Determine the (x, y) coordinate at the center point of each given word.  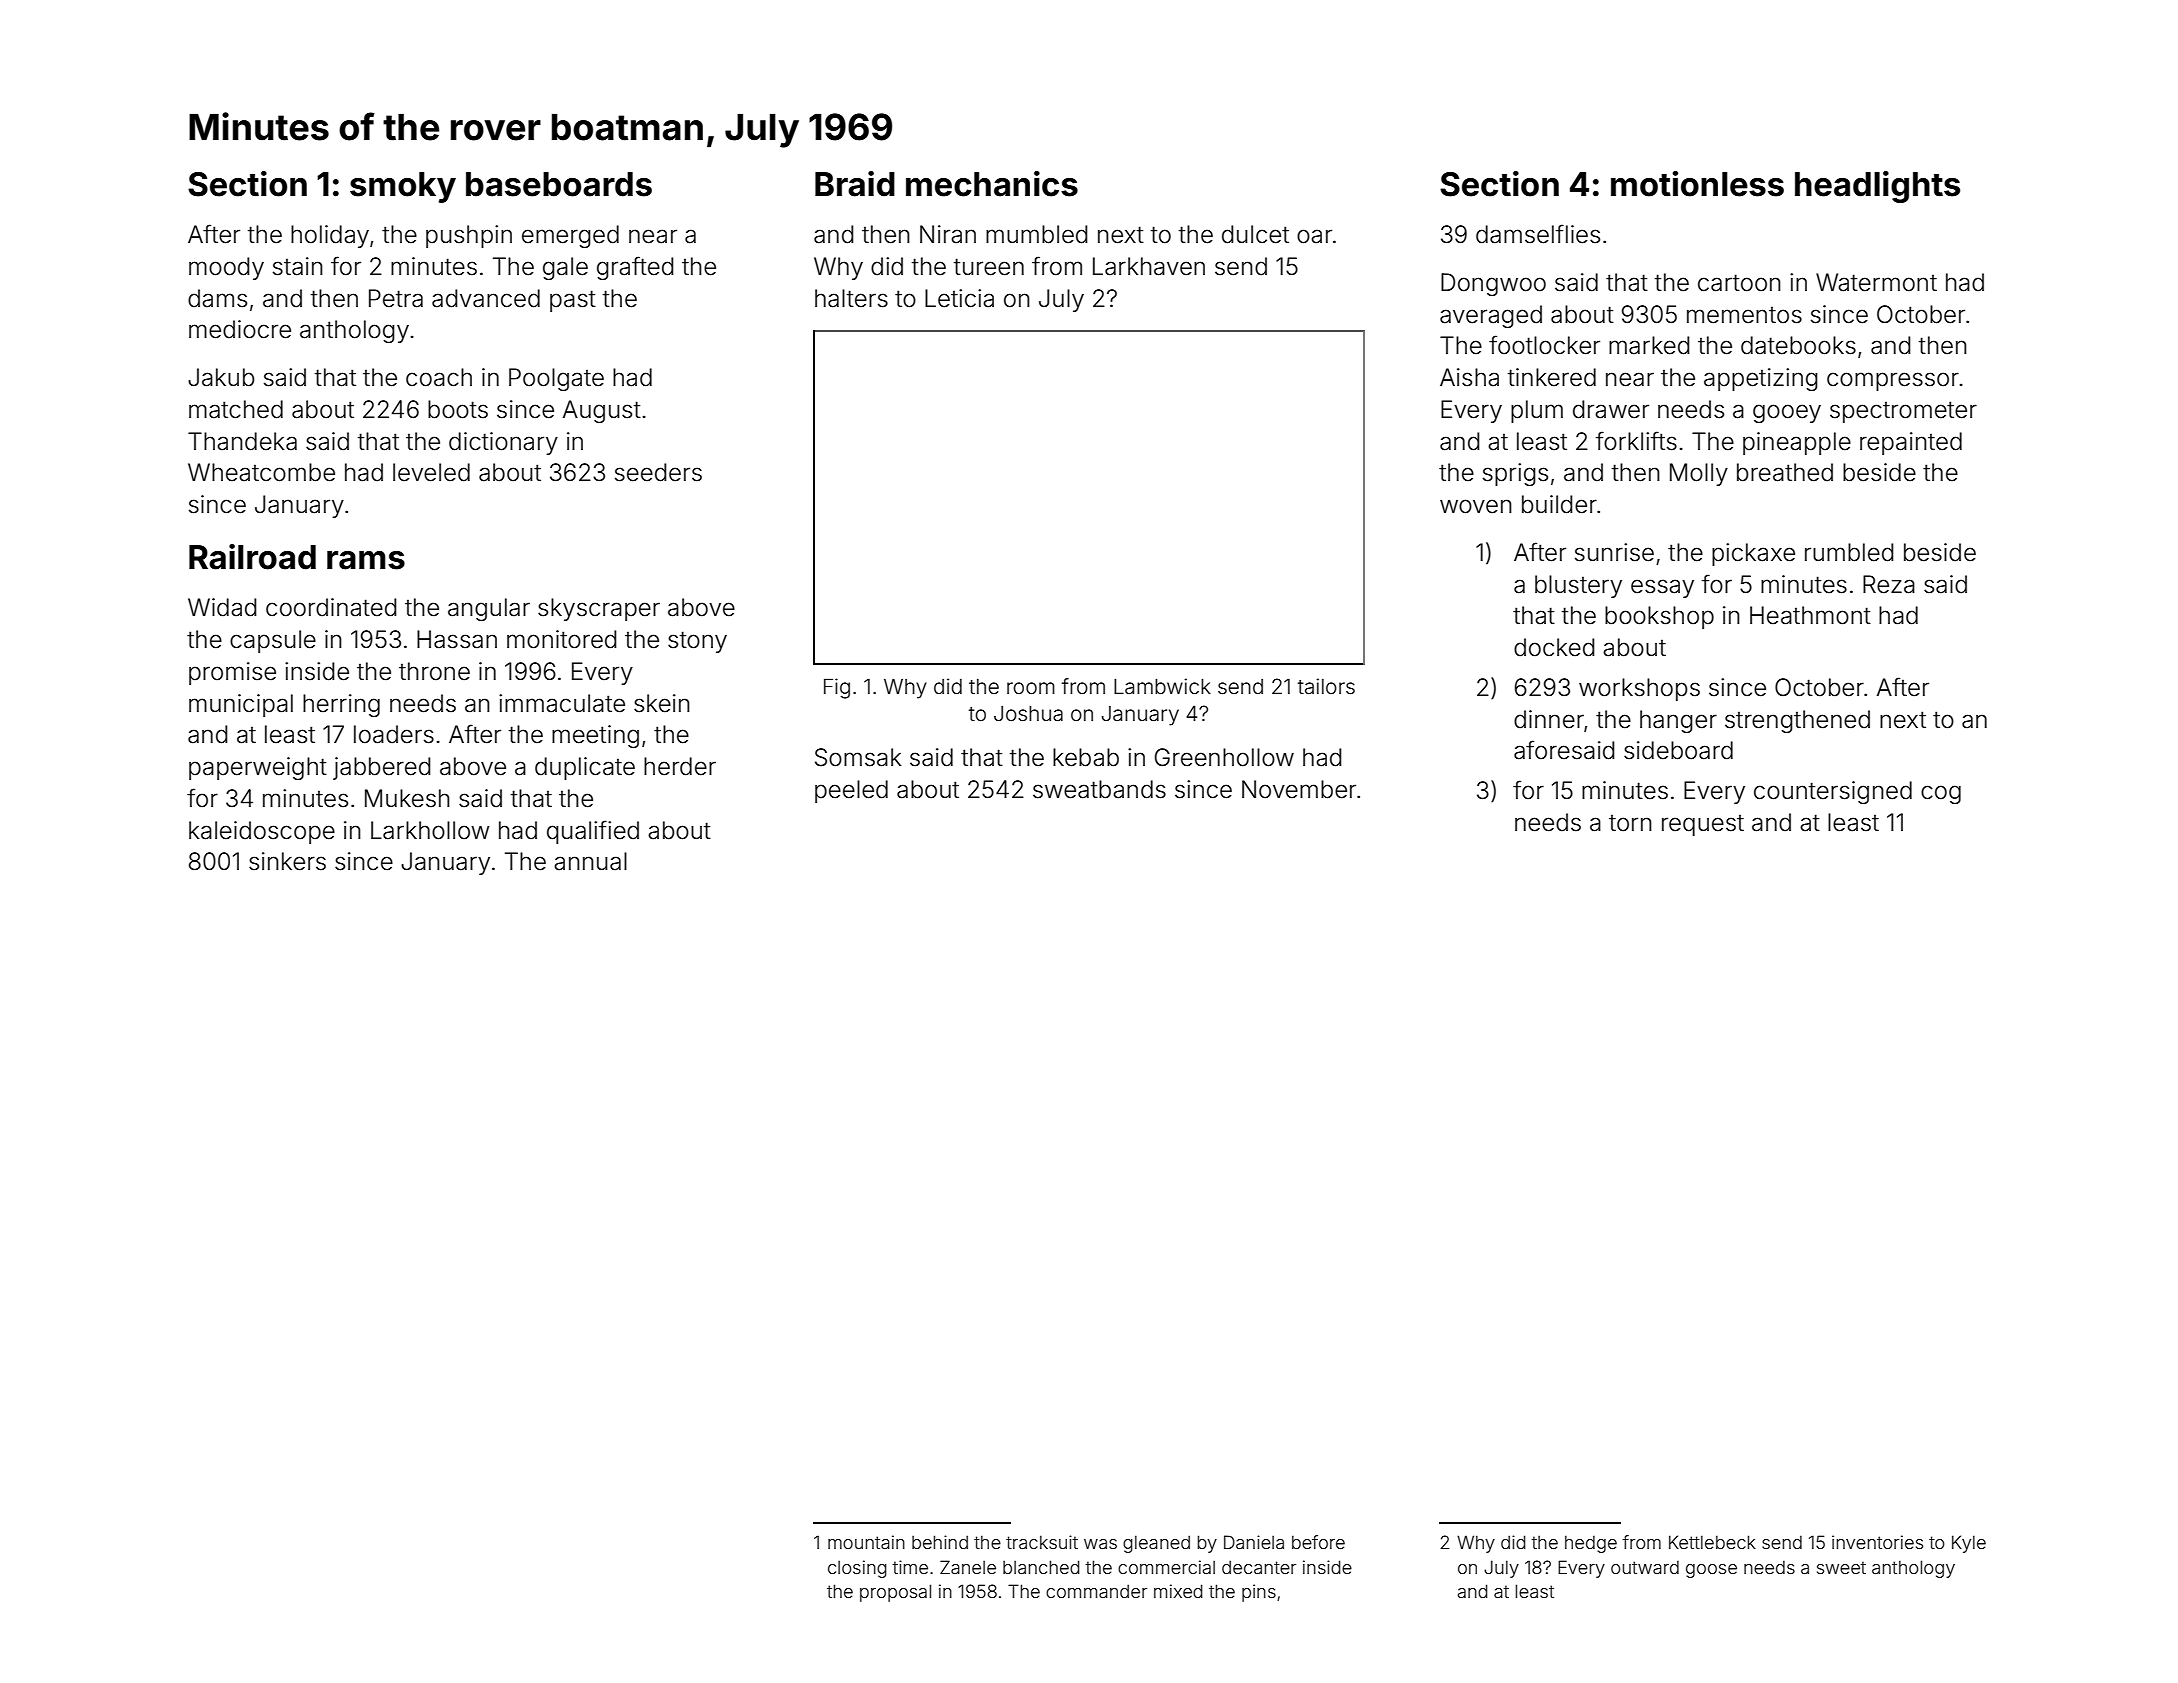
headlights (1877, 187)
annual (590, 861)
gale (565, 268)
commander (1096, 1591)
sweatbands (1099, 789)
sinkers (287, 861)
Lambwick (1162, 686)
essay (1662, 588)
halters (851, 298)
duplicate (585, 768)
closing (857, 1569)
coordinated (331, 607)
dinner (1549, 719)
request (1703, 825)
